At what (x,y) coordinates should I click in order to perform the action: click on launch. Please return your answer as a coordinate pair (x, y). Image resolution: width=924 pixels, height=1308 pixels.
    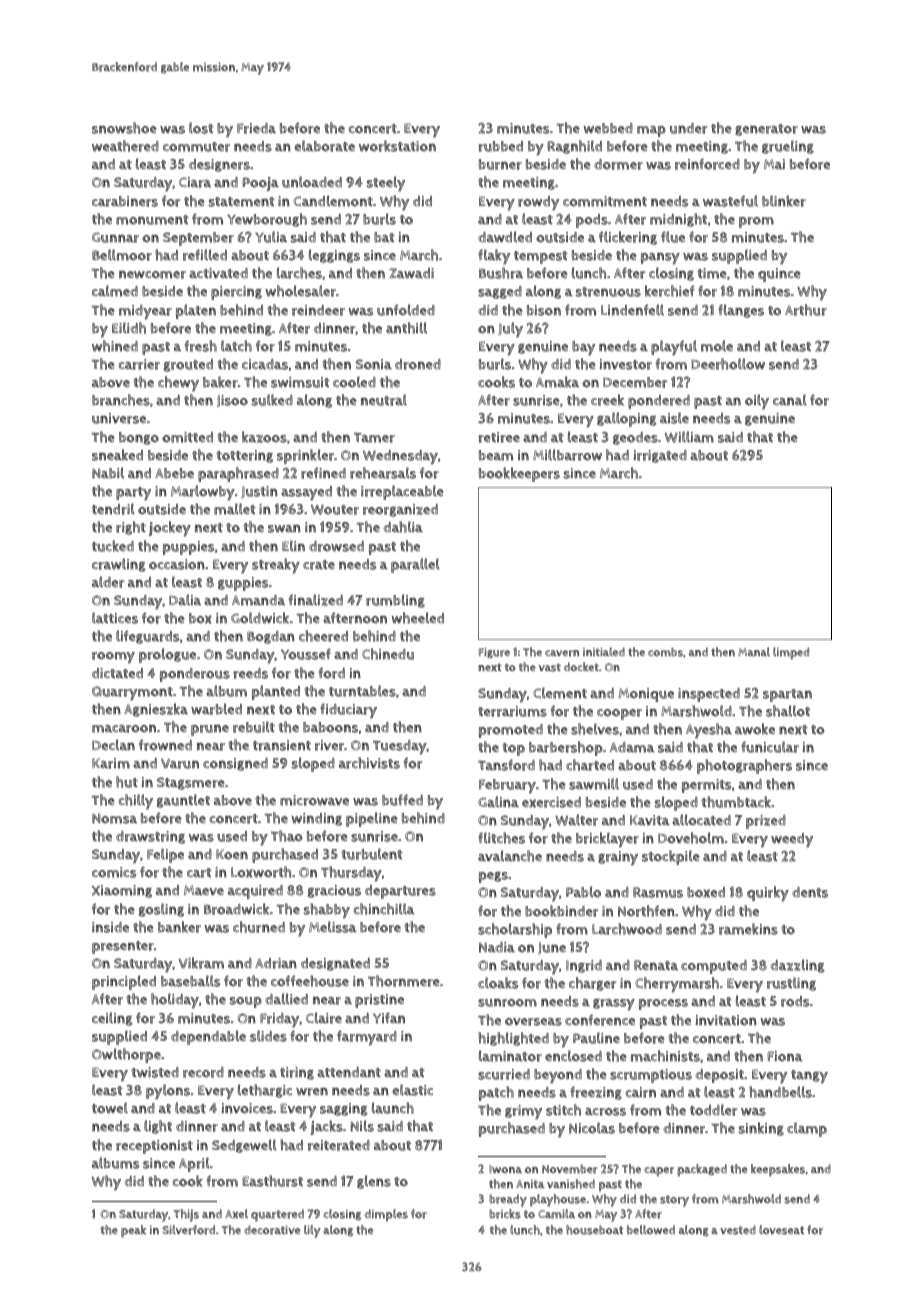
    Looking at the image, I should click on (393, 1108).
